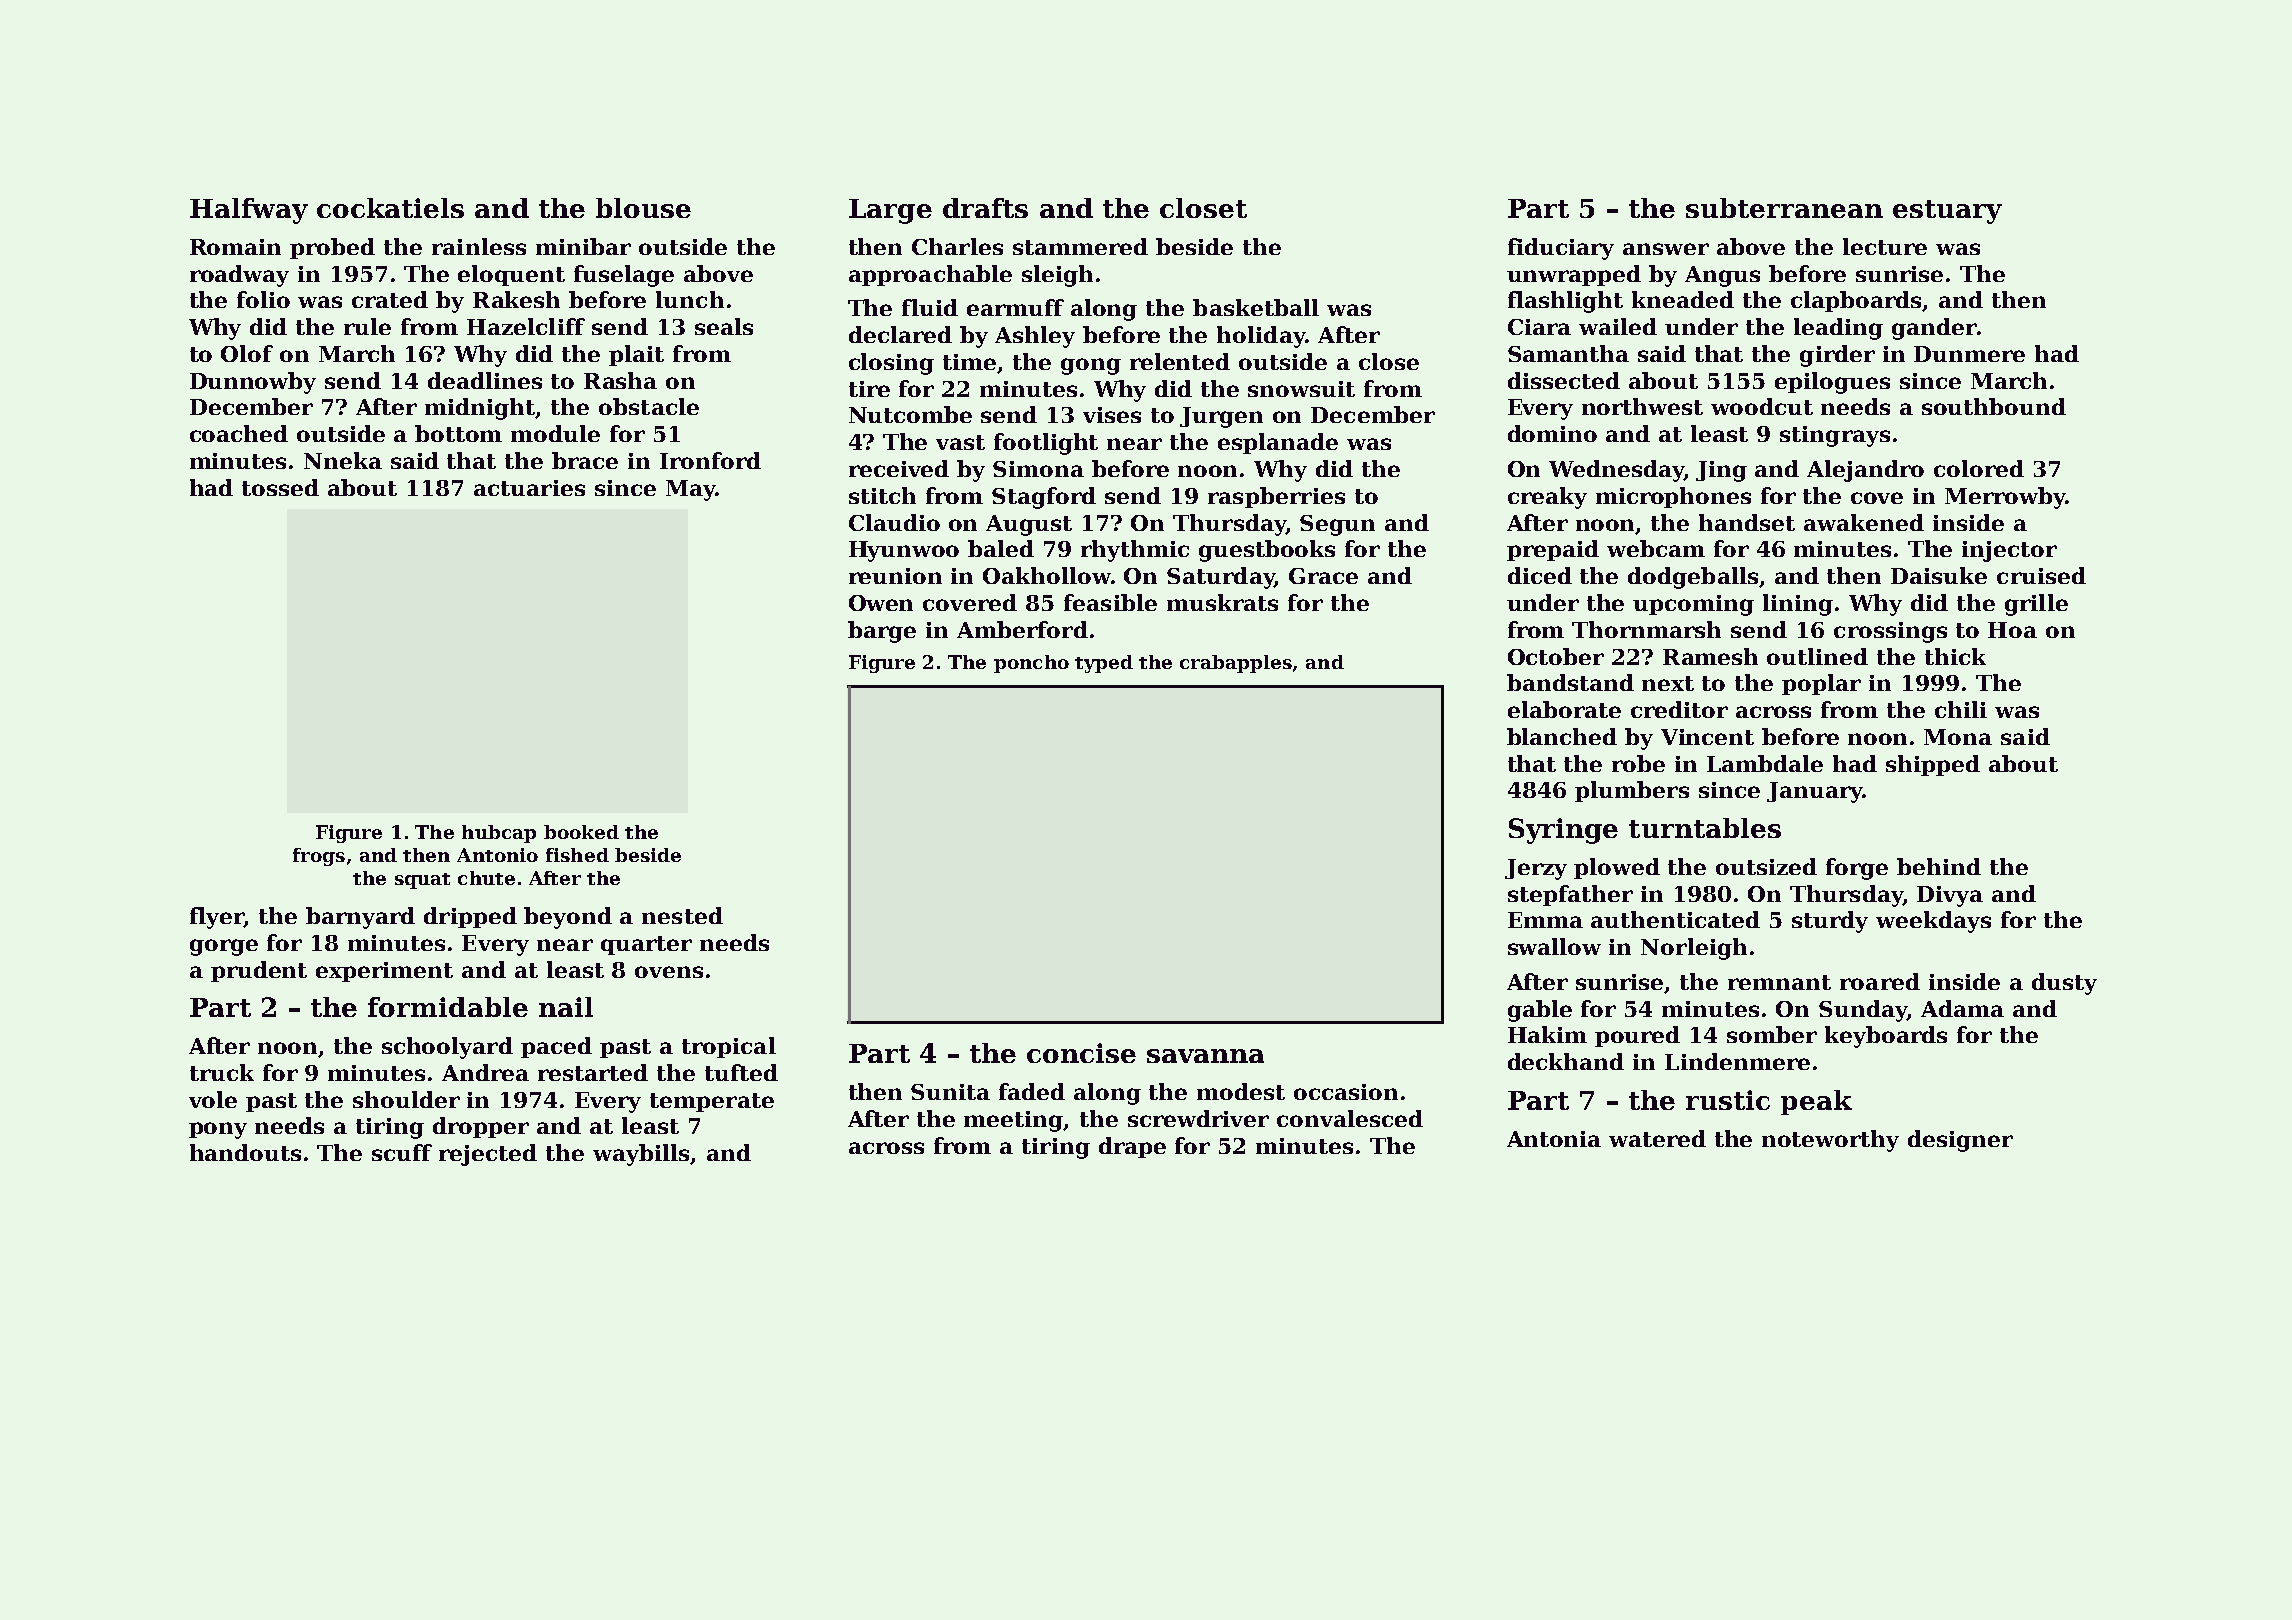 Image resolution: width=2292 pixels, height=1620 pixels. What do you see at coordinates (1815, 792) in the image?
I see `January` at bounding box center [1815, 792].
